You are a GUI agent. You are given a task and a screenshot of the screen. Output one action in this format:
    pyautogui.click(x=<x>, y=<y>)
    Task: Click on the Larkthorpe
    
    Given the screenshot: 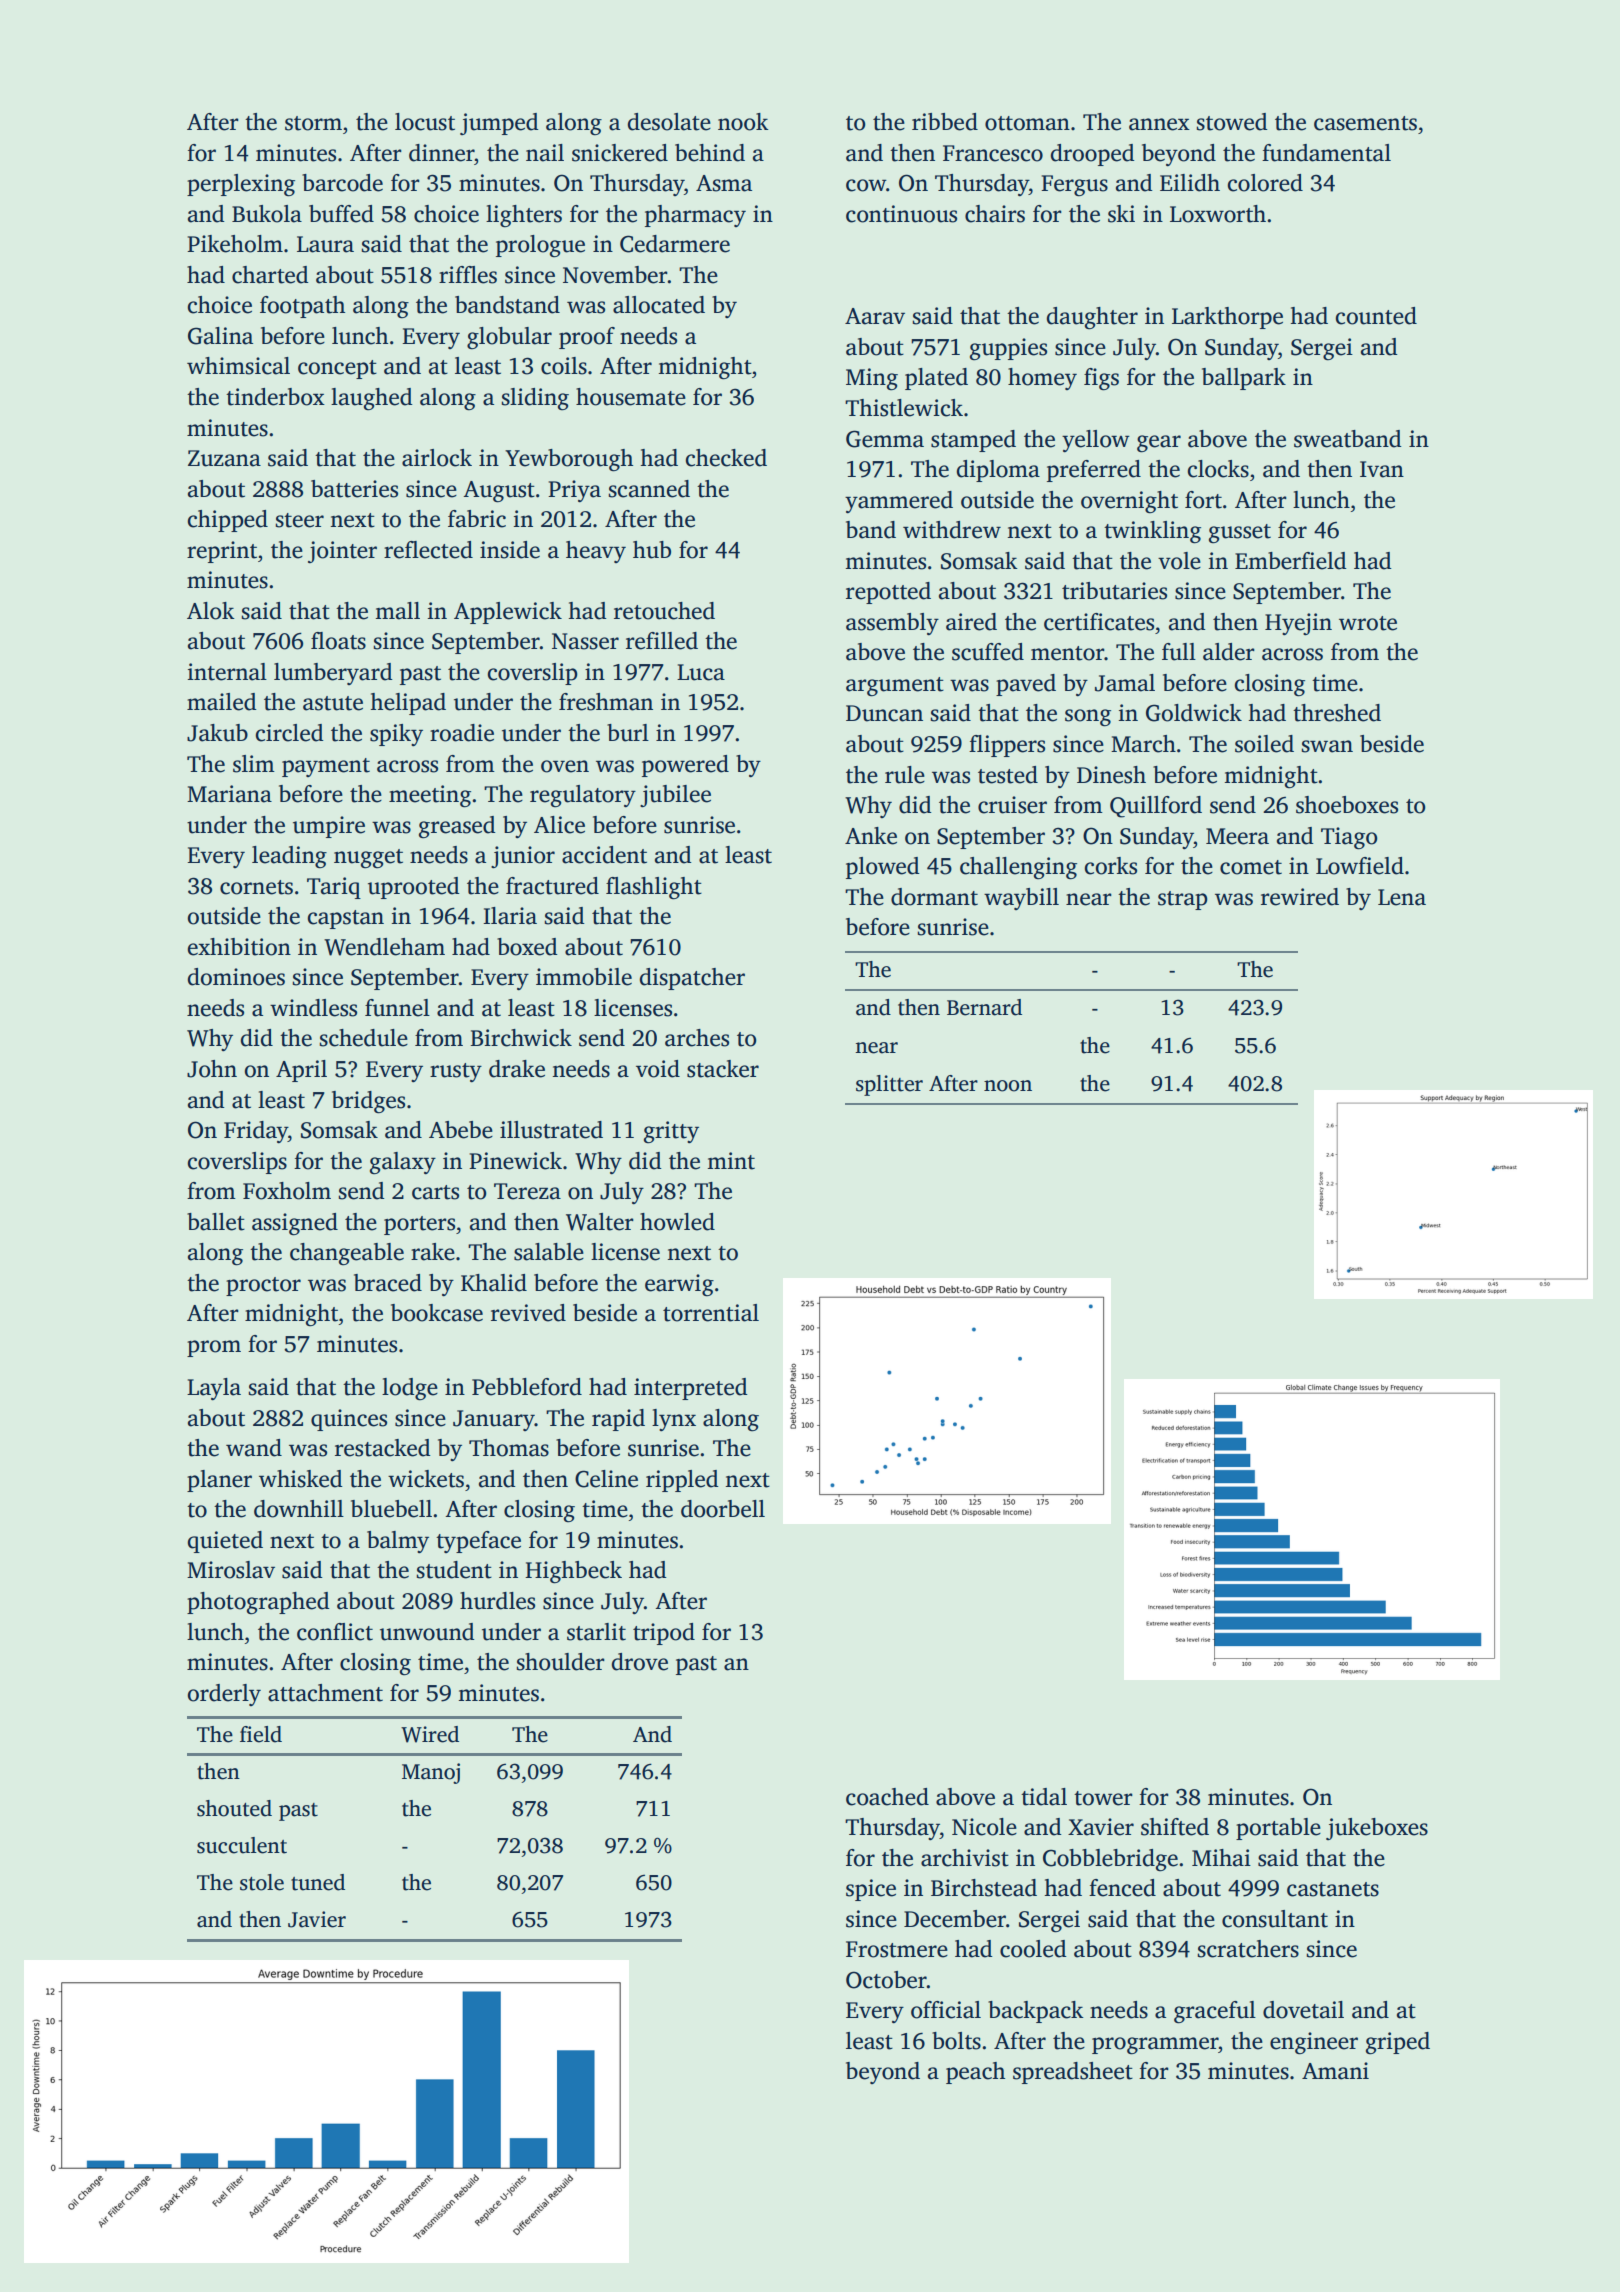 What is the action you would take?
    pyautogui.click(x=1227, y=318)
